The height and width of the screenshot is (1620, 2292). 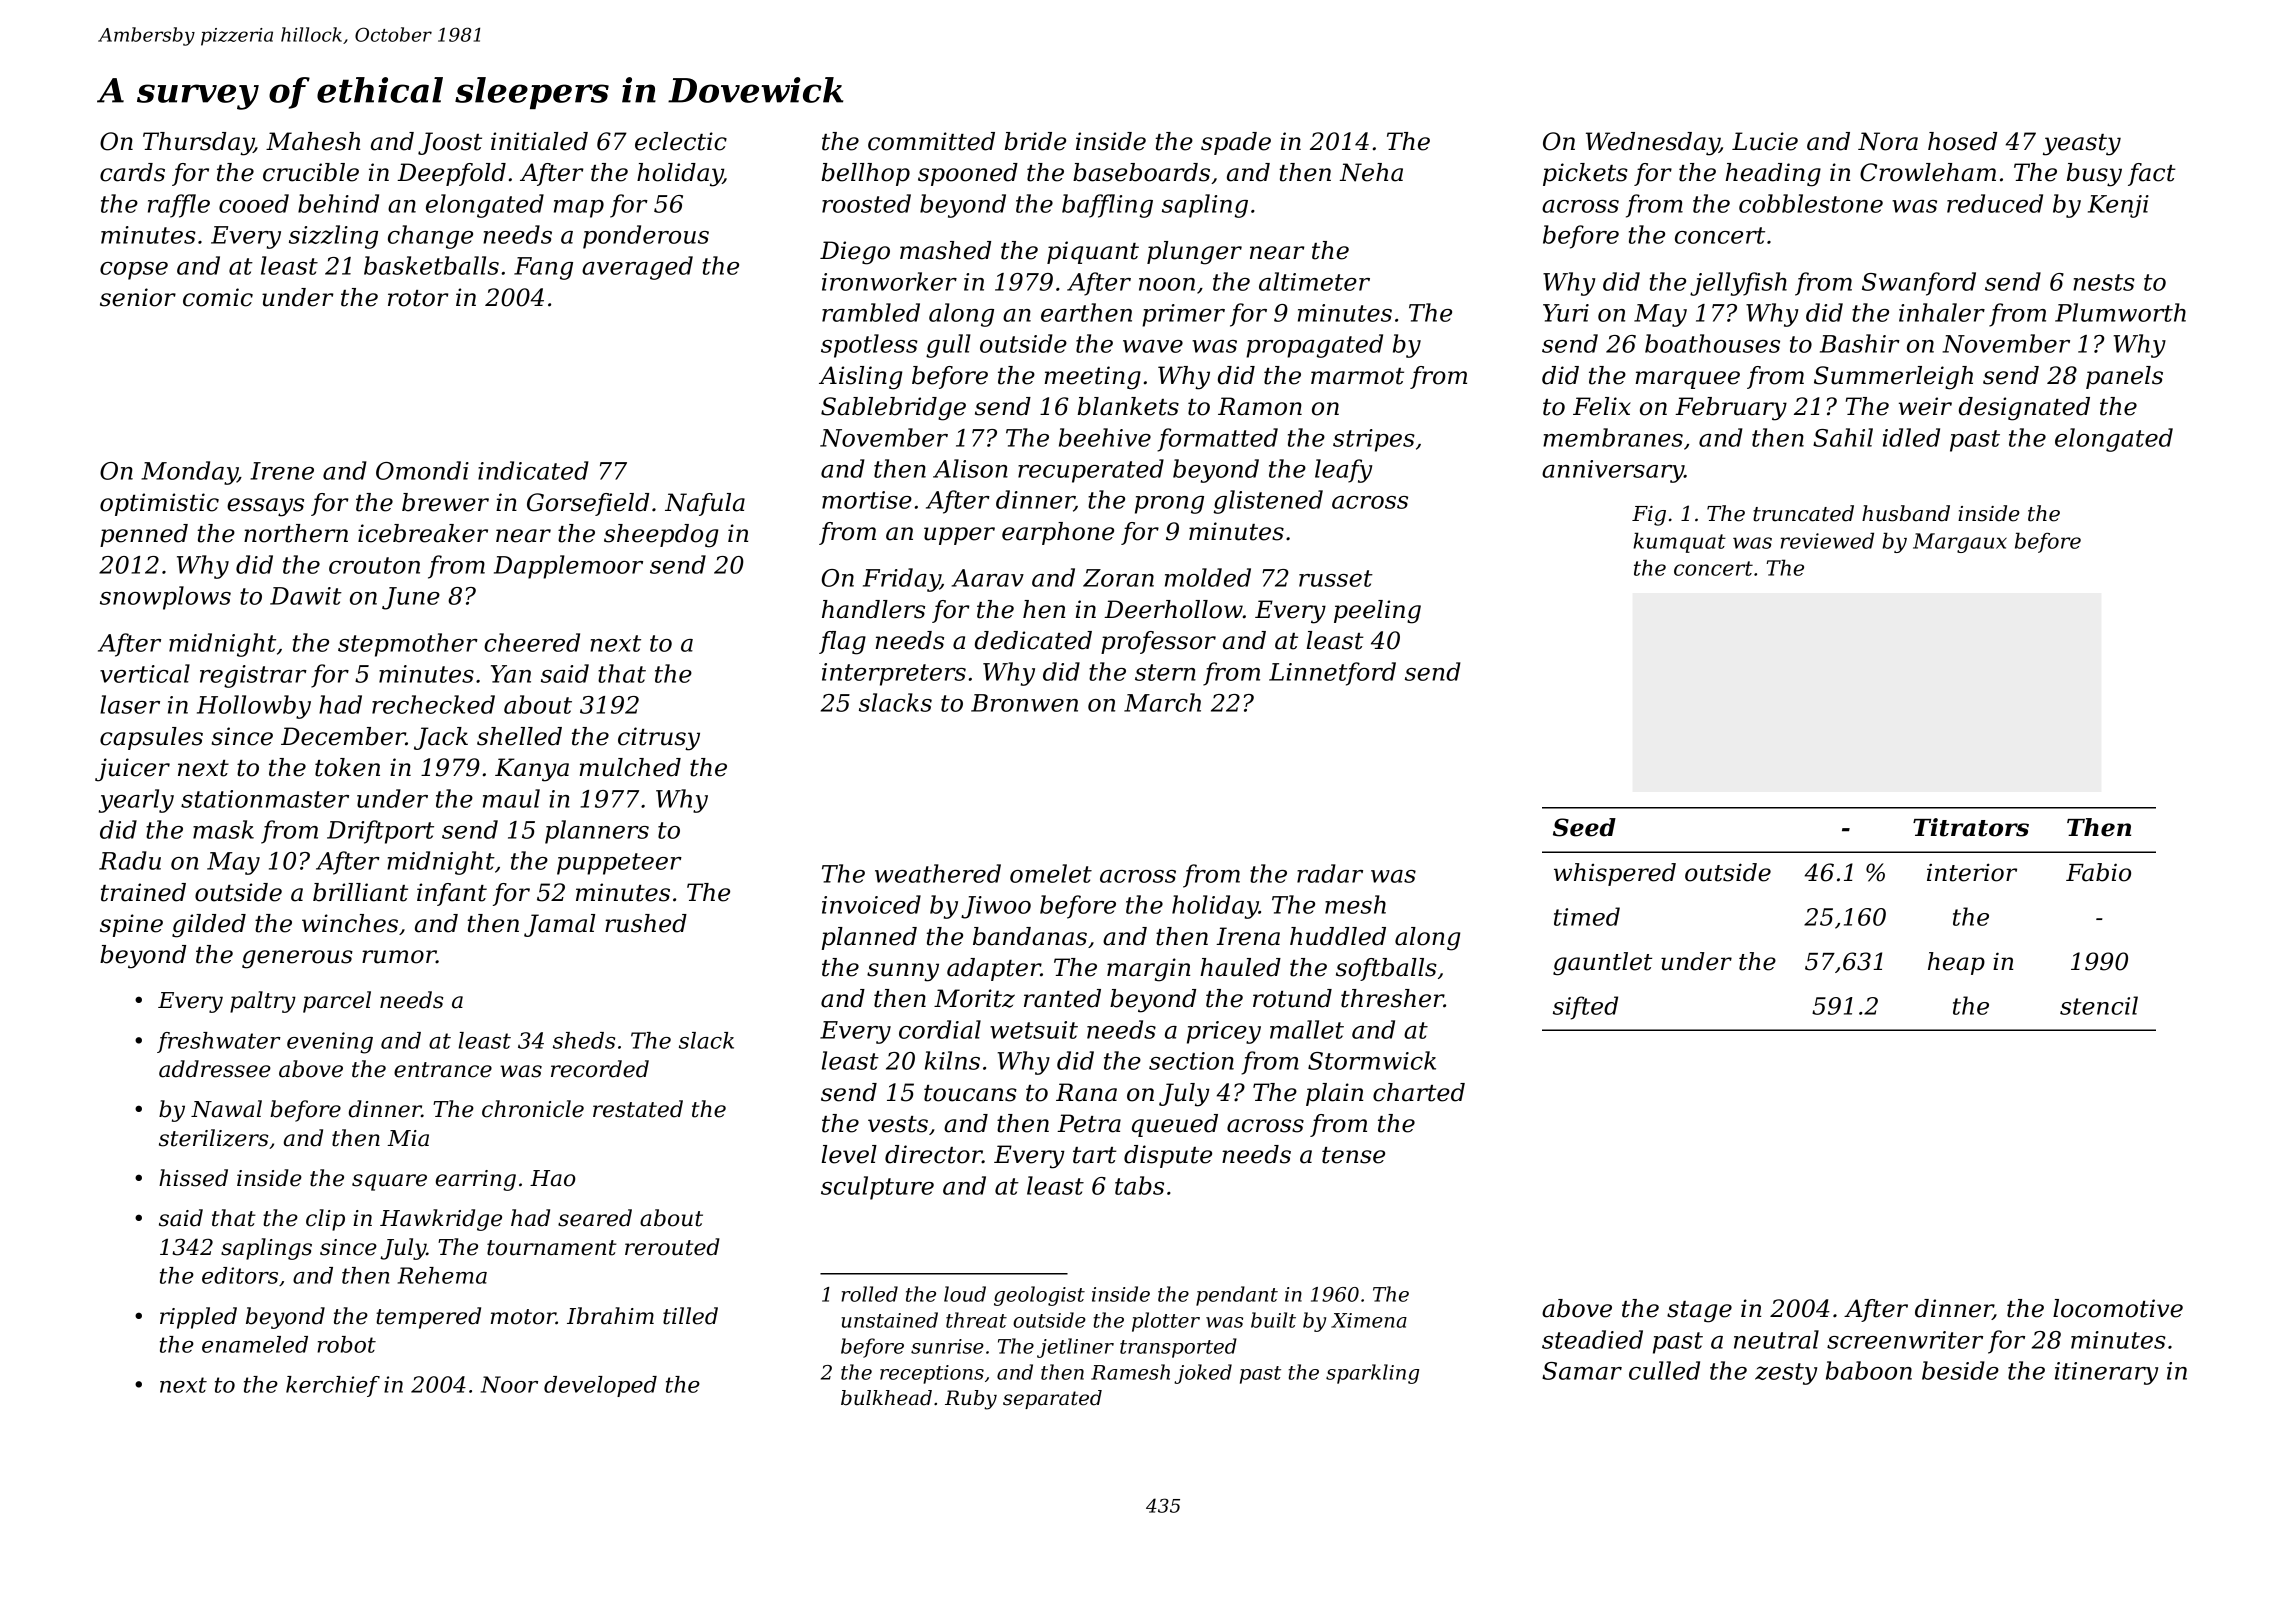 I want to click on Neha, so click(x=1371, y=172).
